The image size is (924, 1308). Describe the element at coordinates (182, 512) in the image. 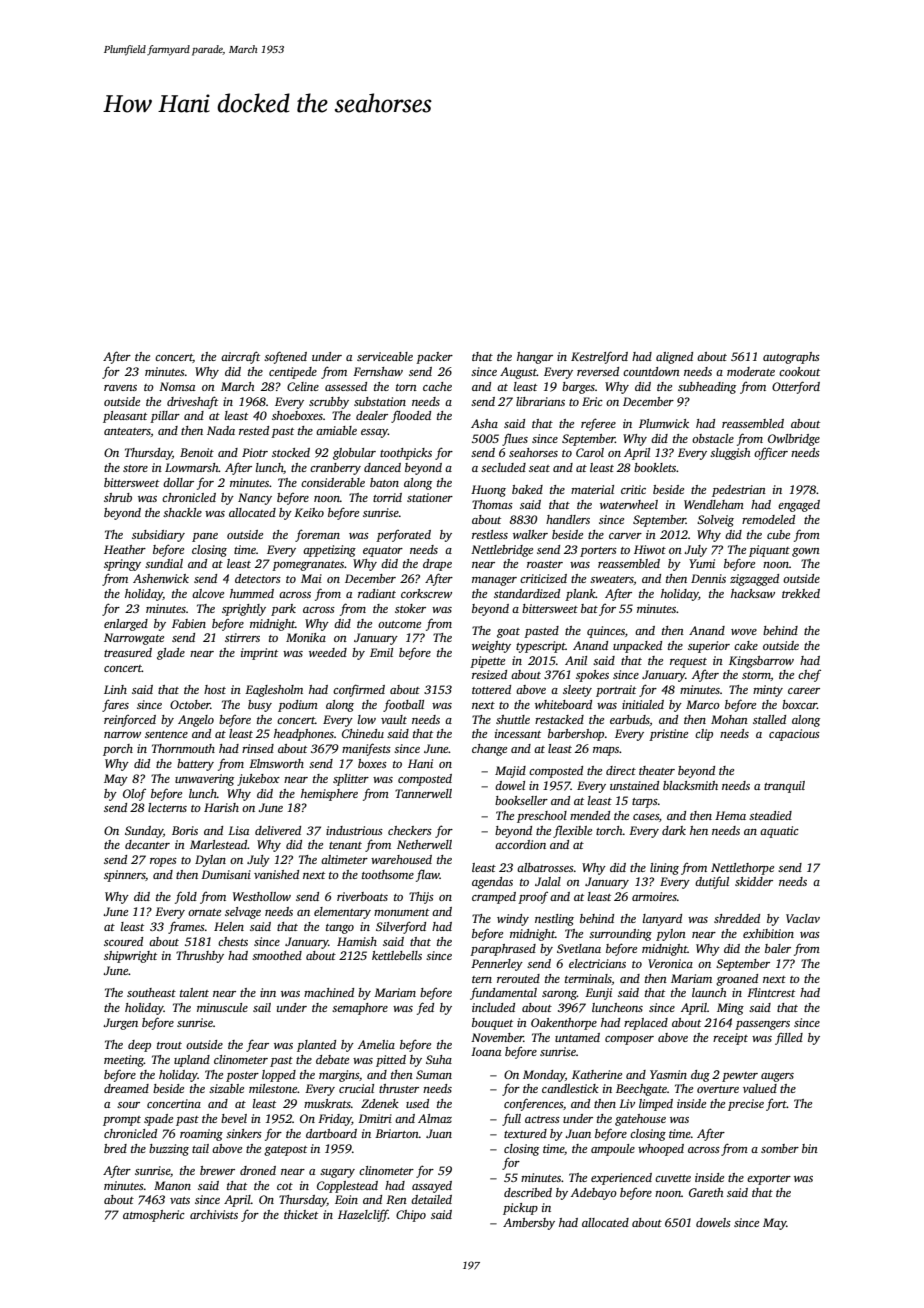

I see `shackle` at that location.
